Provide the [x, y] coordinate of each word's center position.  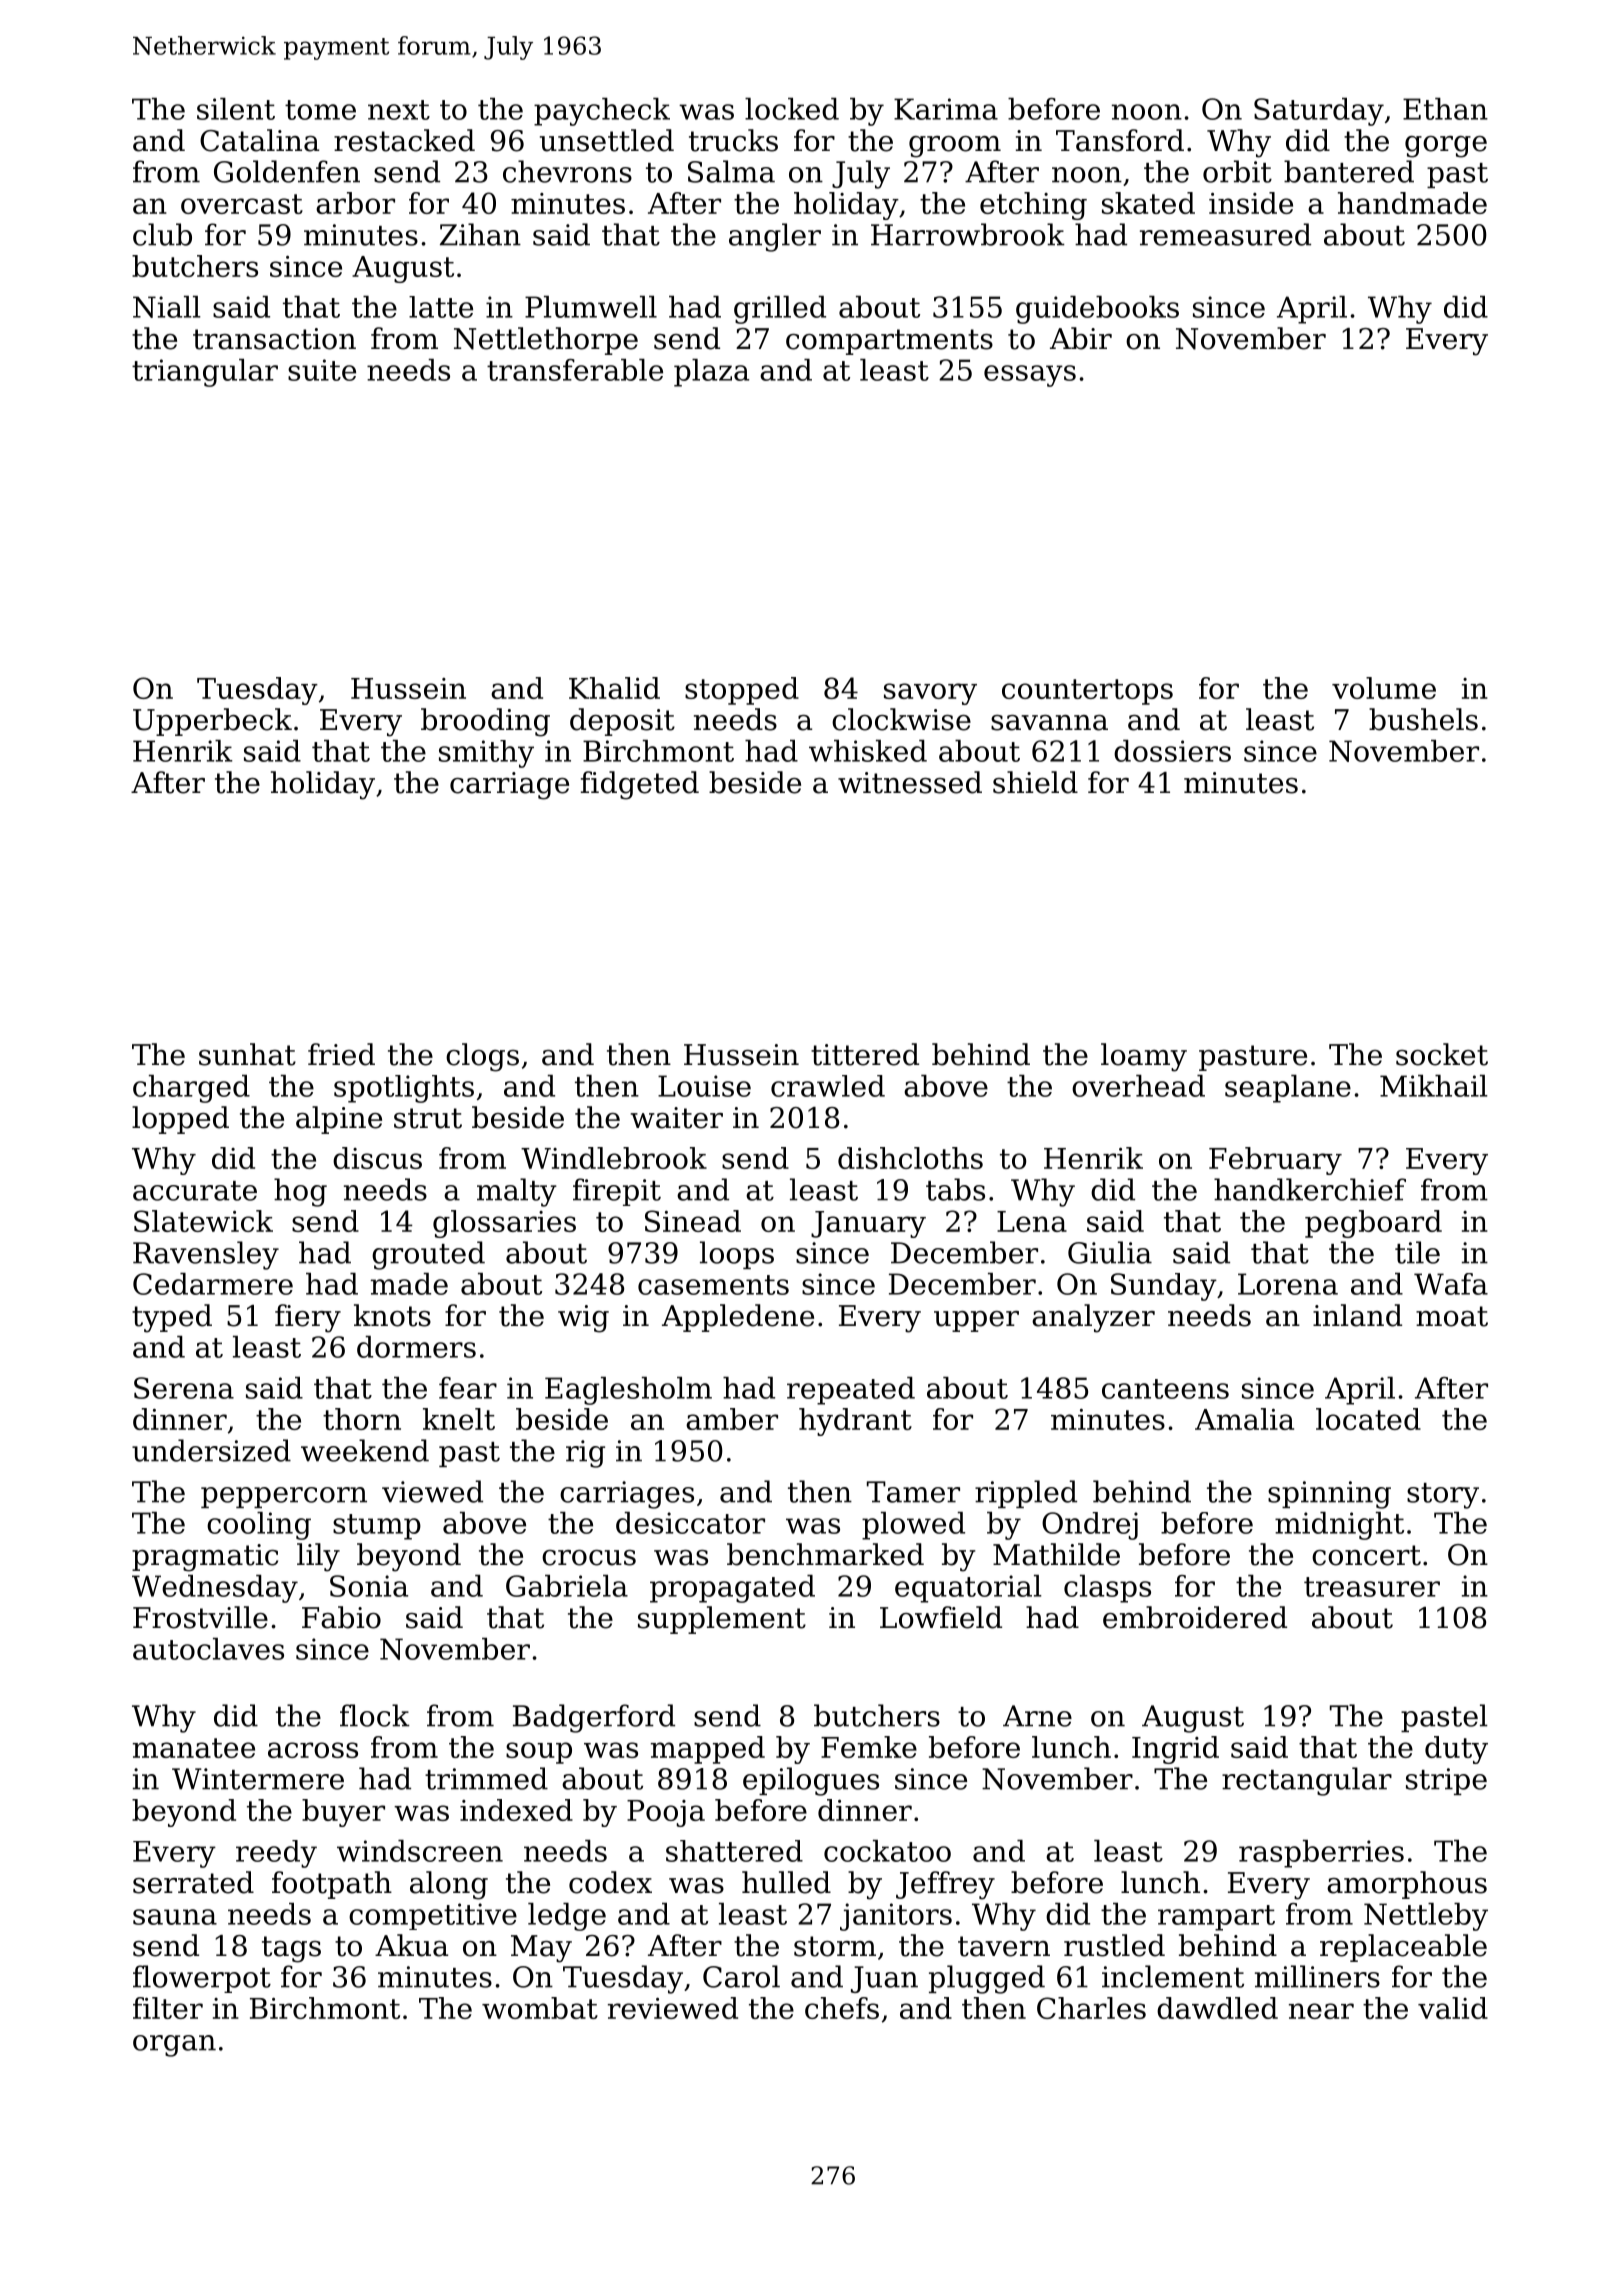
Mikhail [1434, 1086]
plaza [711, 373]
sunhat [247, 1054]
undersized [211, 1450]
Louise [704, 1086]
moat [1452, 1316]
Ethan [1445, 109]
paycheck [602, 112]
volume [1384, 688]
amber [732, 1419]
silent [236, 109]
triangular [205, 373]
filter [168, 2008]
